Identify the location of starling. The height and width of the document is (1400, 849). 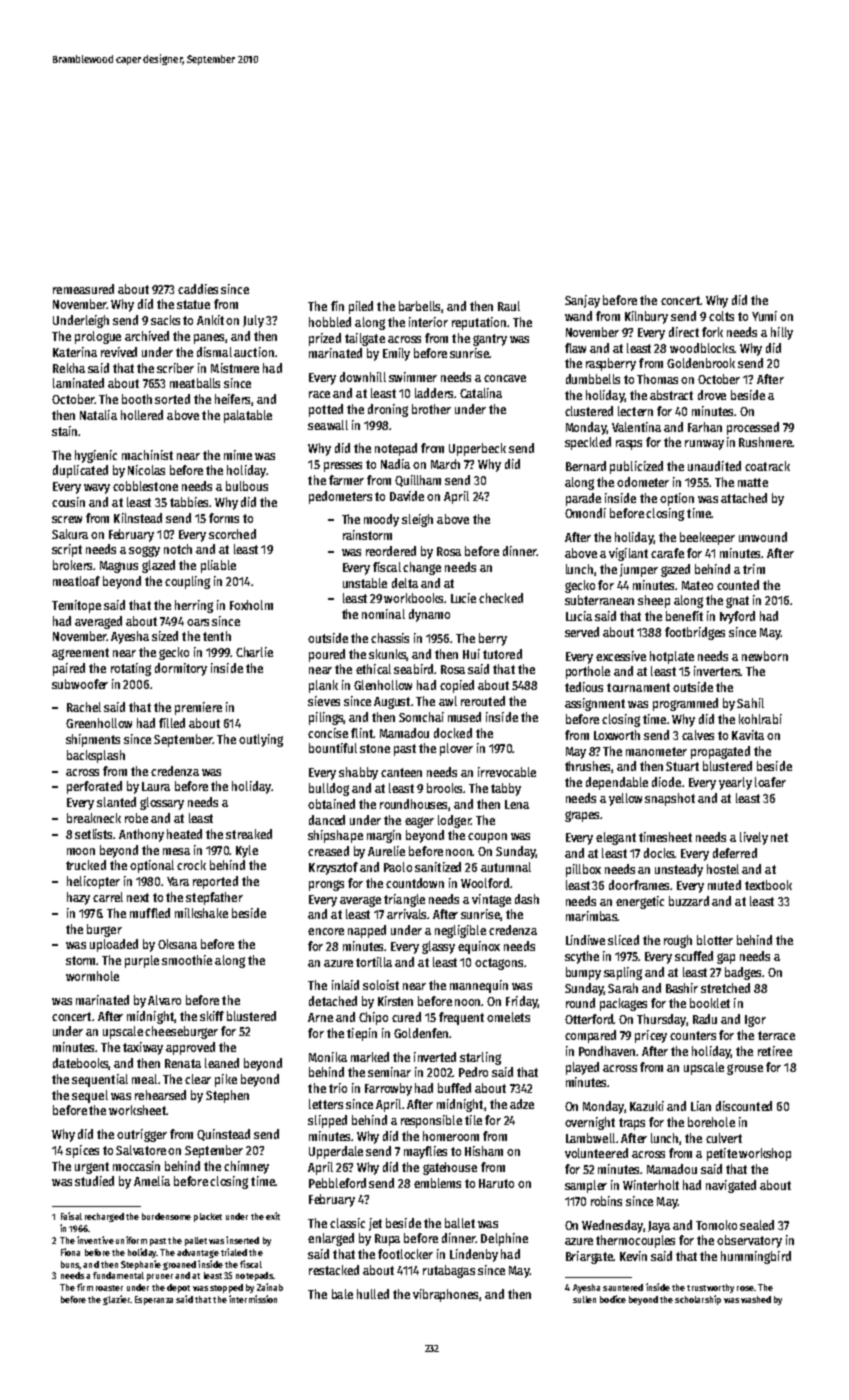
(480, 1058).
